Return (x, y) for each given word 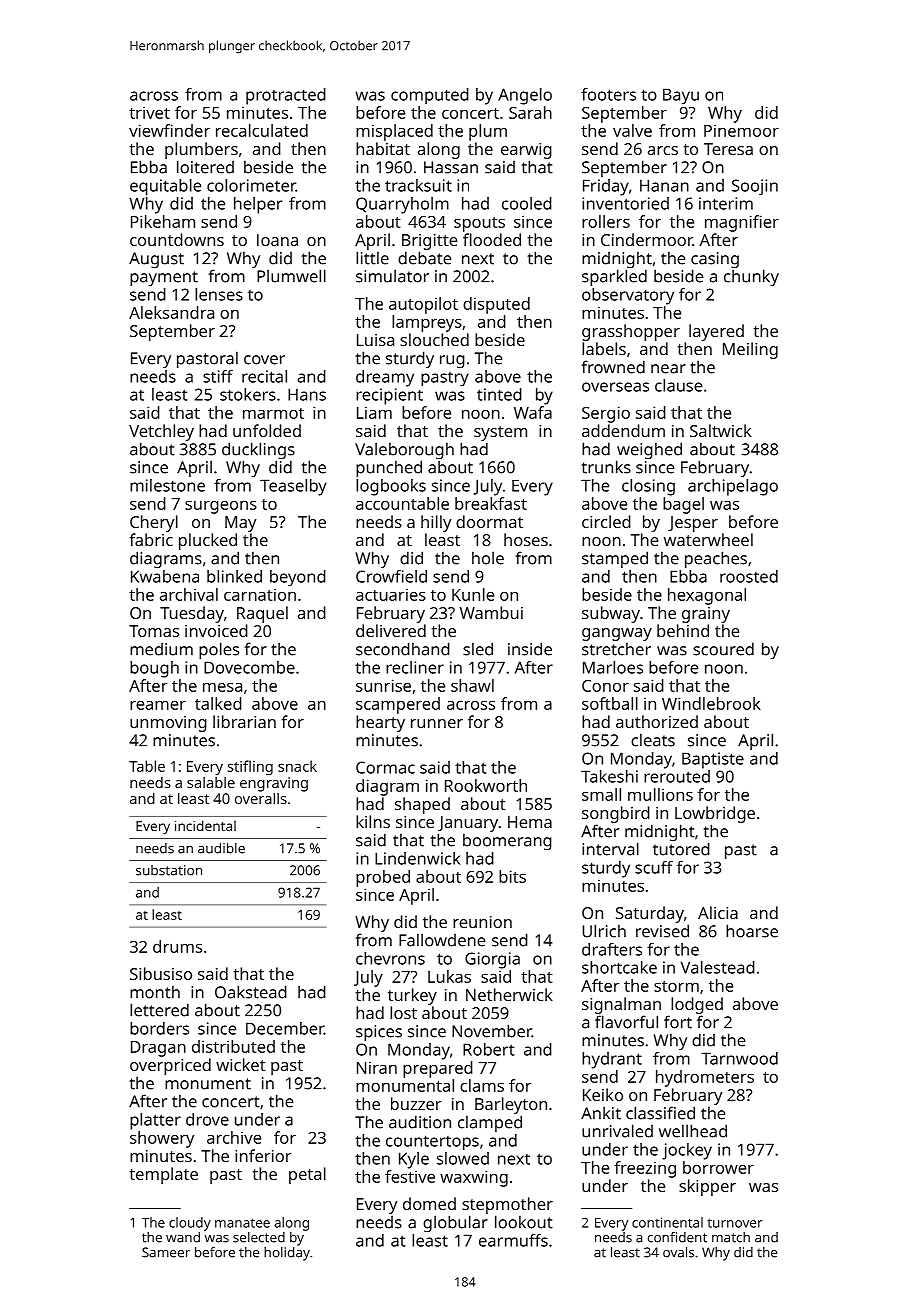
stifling (250, 767)
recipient (389, 396)
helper (258, 205)
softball (610, 703)
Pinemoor (741, 130)
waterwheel (708, 539)
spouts (479, 224)
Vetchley (161, 432)
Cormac (385, 767)
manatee (242, 1223)
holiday (287, 1254)
